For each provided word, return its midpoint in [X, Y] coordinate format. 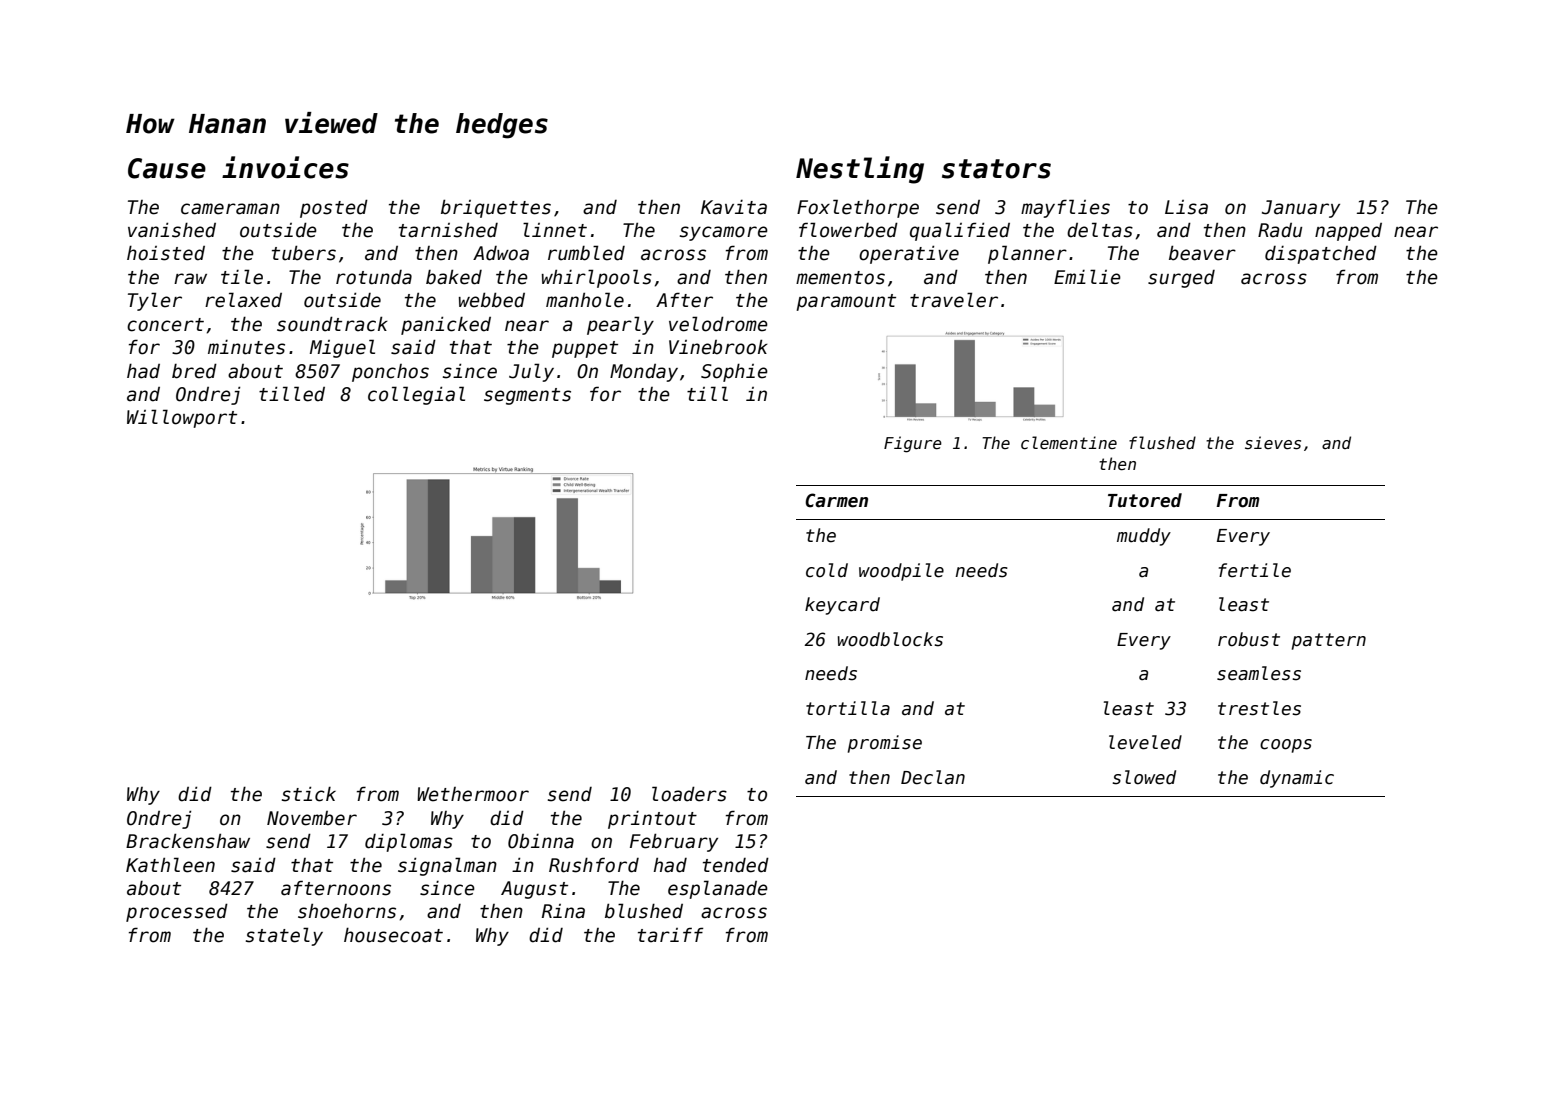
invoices [285, 167]
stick [309, 794]
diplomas [409, 842]
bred [194, 371]
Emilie [1087, 277]
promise [885, 744]
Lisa [1186, 207]
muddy [1144, 537]
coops [1286, 746]
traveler [954, 300]
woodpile [901, 572]
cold [827, 570]
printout [652, 820]
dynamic [1297, 779]
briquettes [496, 208]
